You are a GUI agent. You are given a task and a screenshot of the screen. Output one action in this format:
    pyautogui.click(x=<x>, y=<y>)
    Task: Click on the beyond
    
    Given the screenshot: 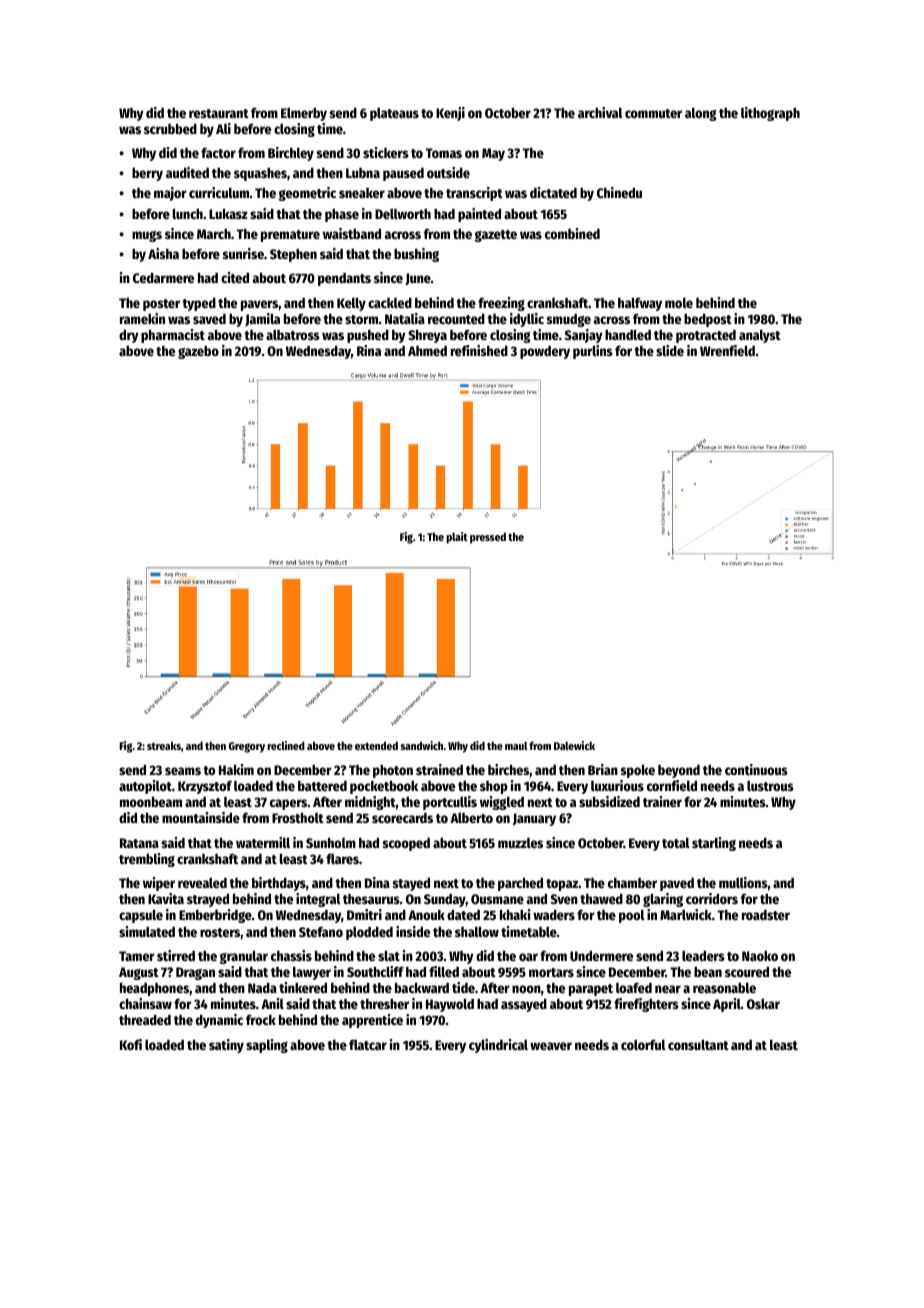 What is the action you would take?
    pyautogui.click(x=679, y=771)
